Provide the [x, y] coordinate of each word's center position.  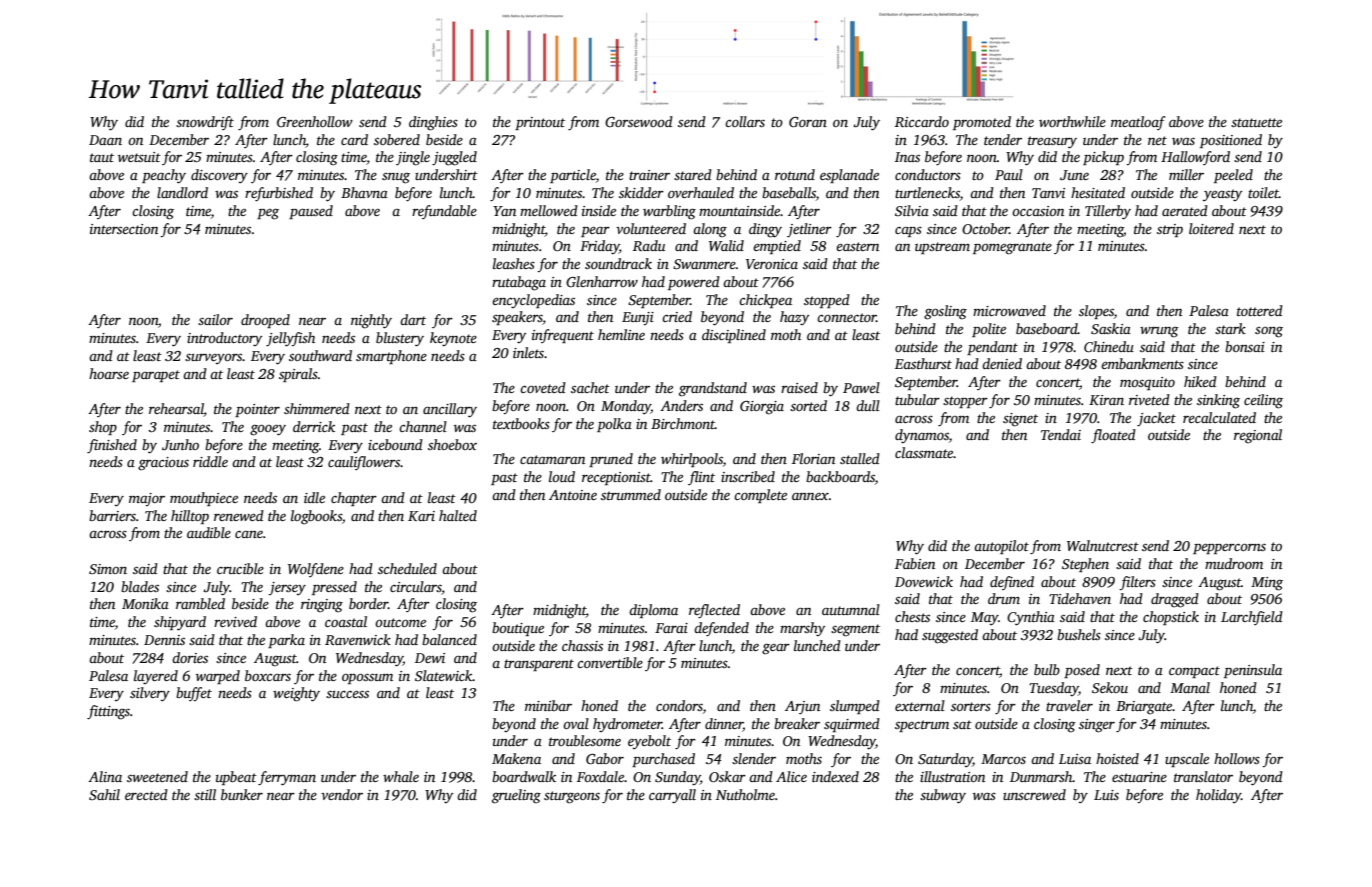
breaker [797, 723]
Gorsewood [639, 121]
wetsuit [139, 157]
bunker [242, 794]
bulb [1047, 669]
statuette [1256, 122]
